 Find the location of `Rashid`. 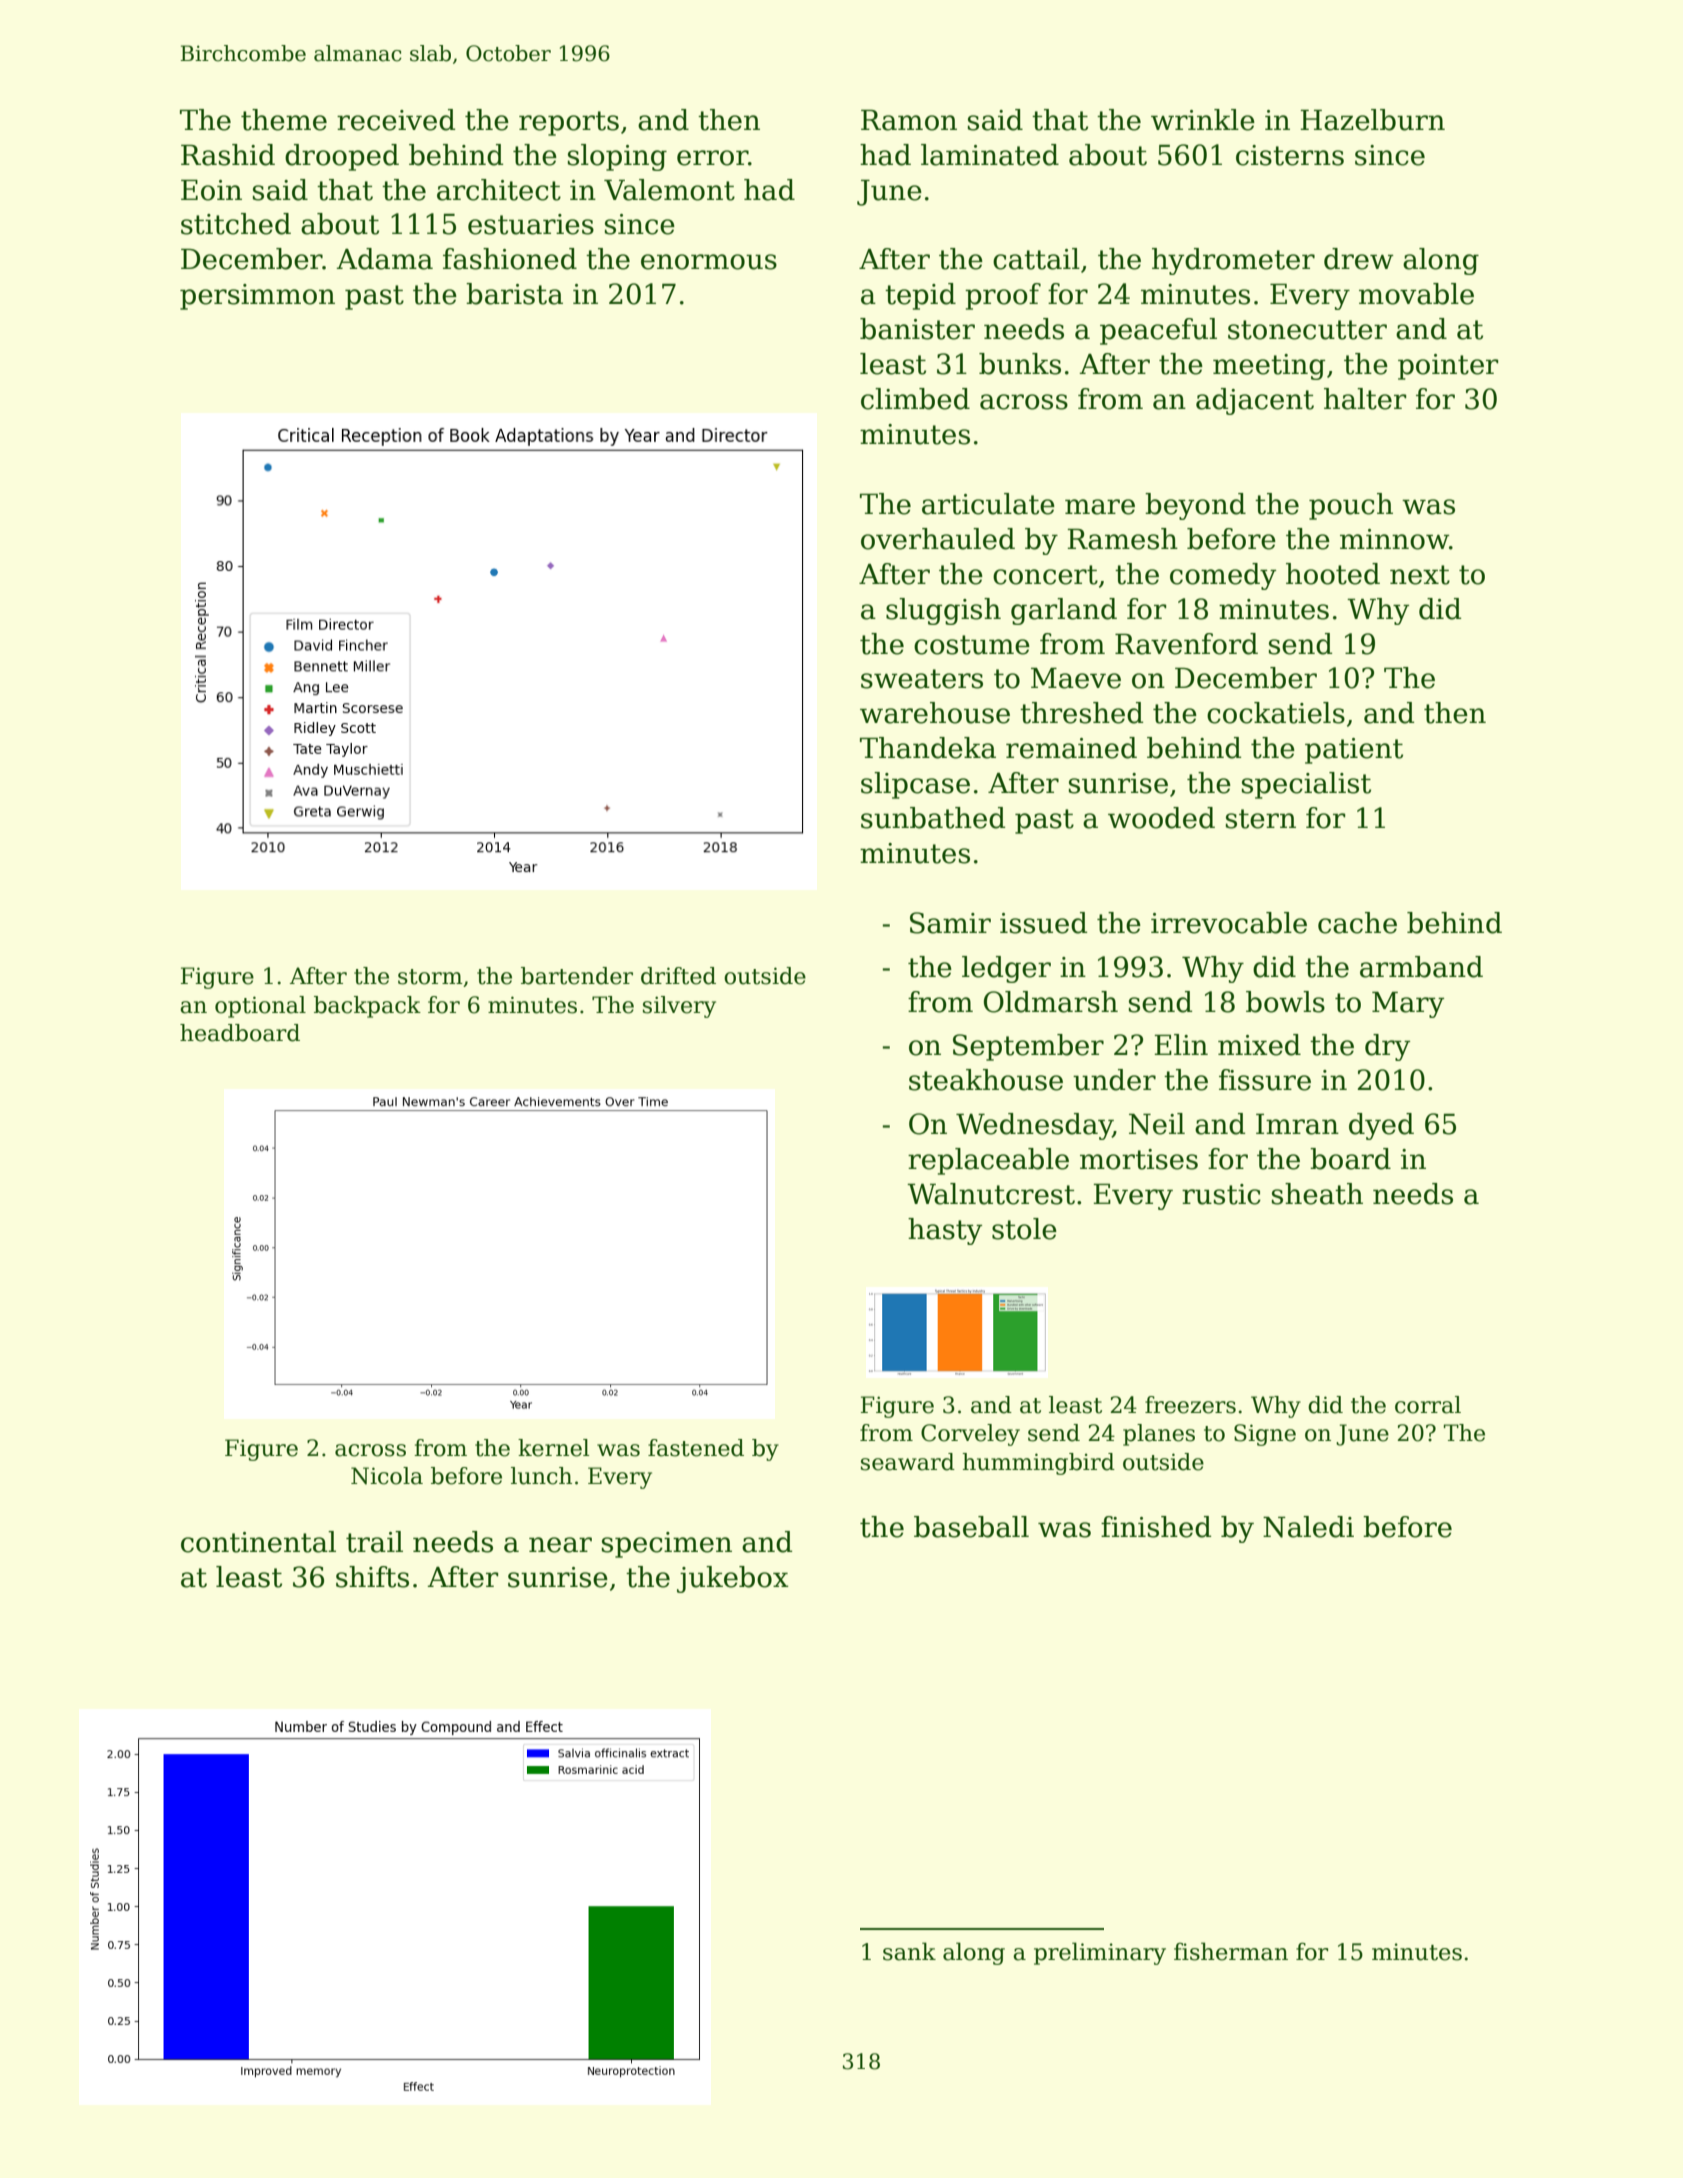

Rashid is located at coordinates (228, 155).
